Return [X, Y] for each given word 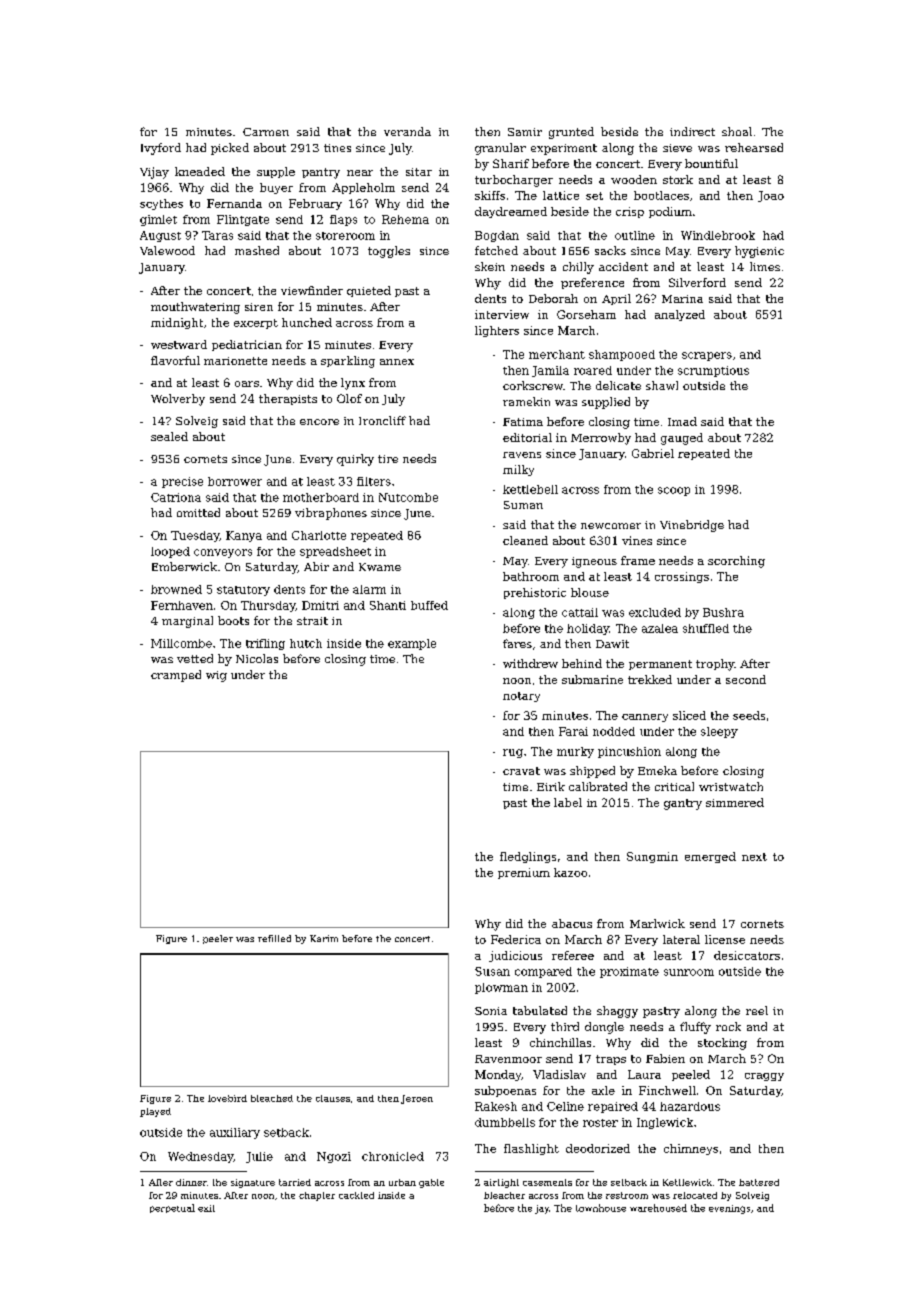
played [155, 1112]
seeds [749, 715]
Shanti [388, 605]
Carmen [266, 132]
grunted [571, 133]
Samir [525, 132]
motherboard [321, 497]
